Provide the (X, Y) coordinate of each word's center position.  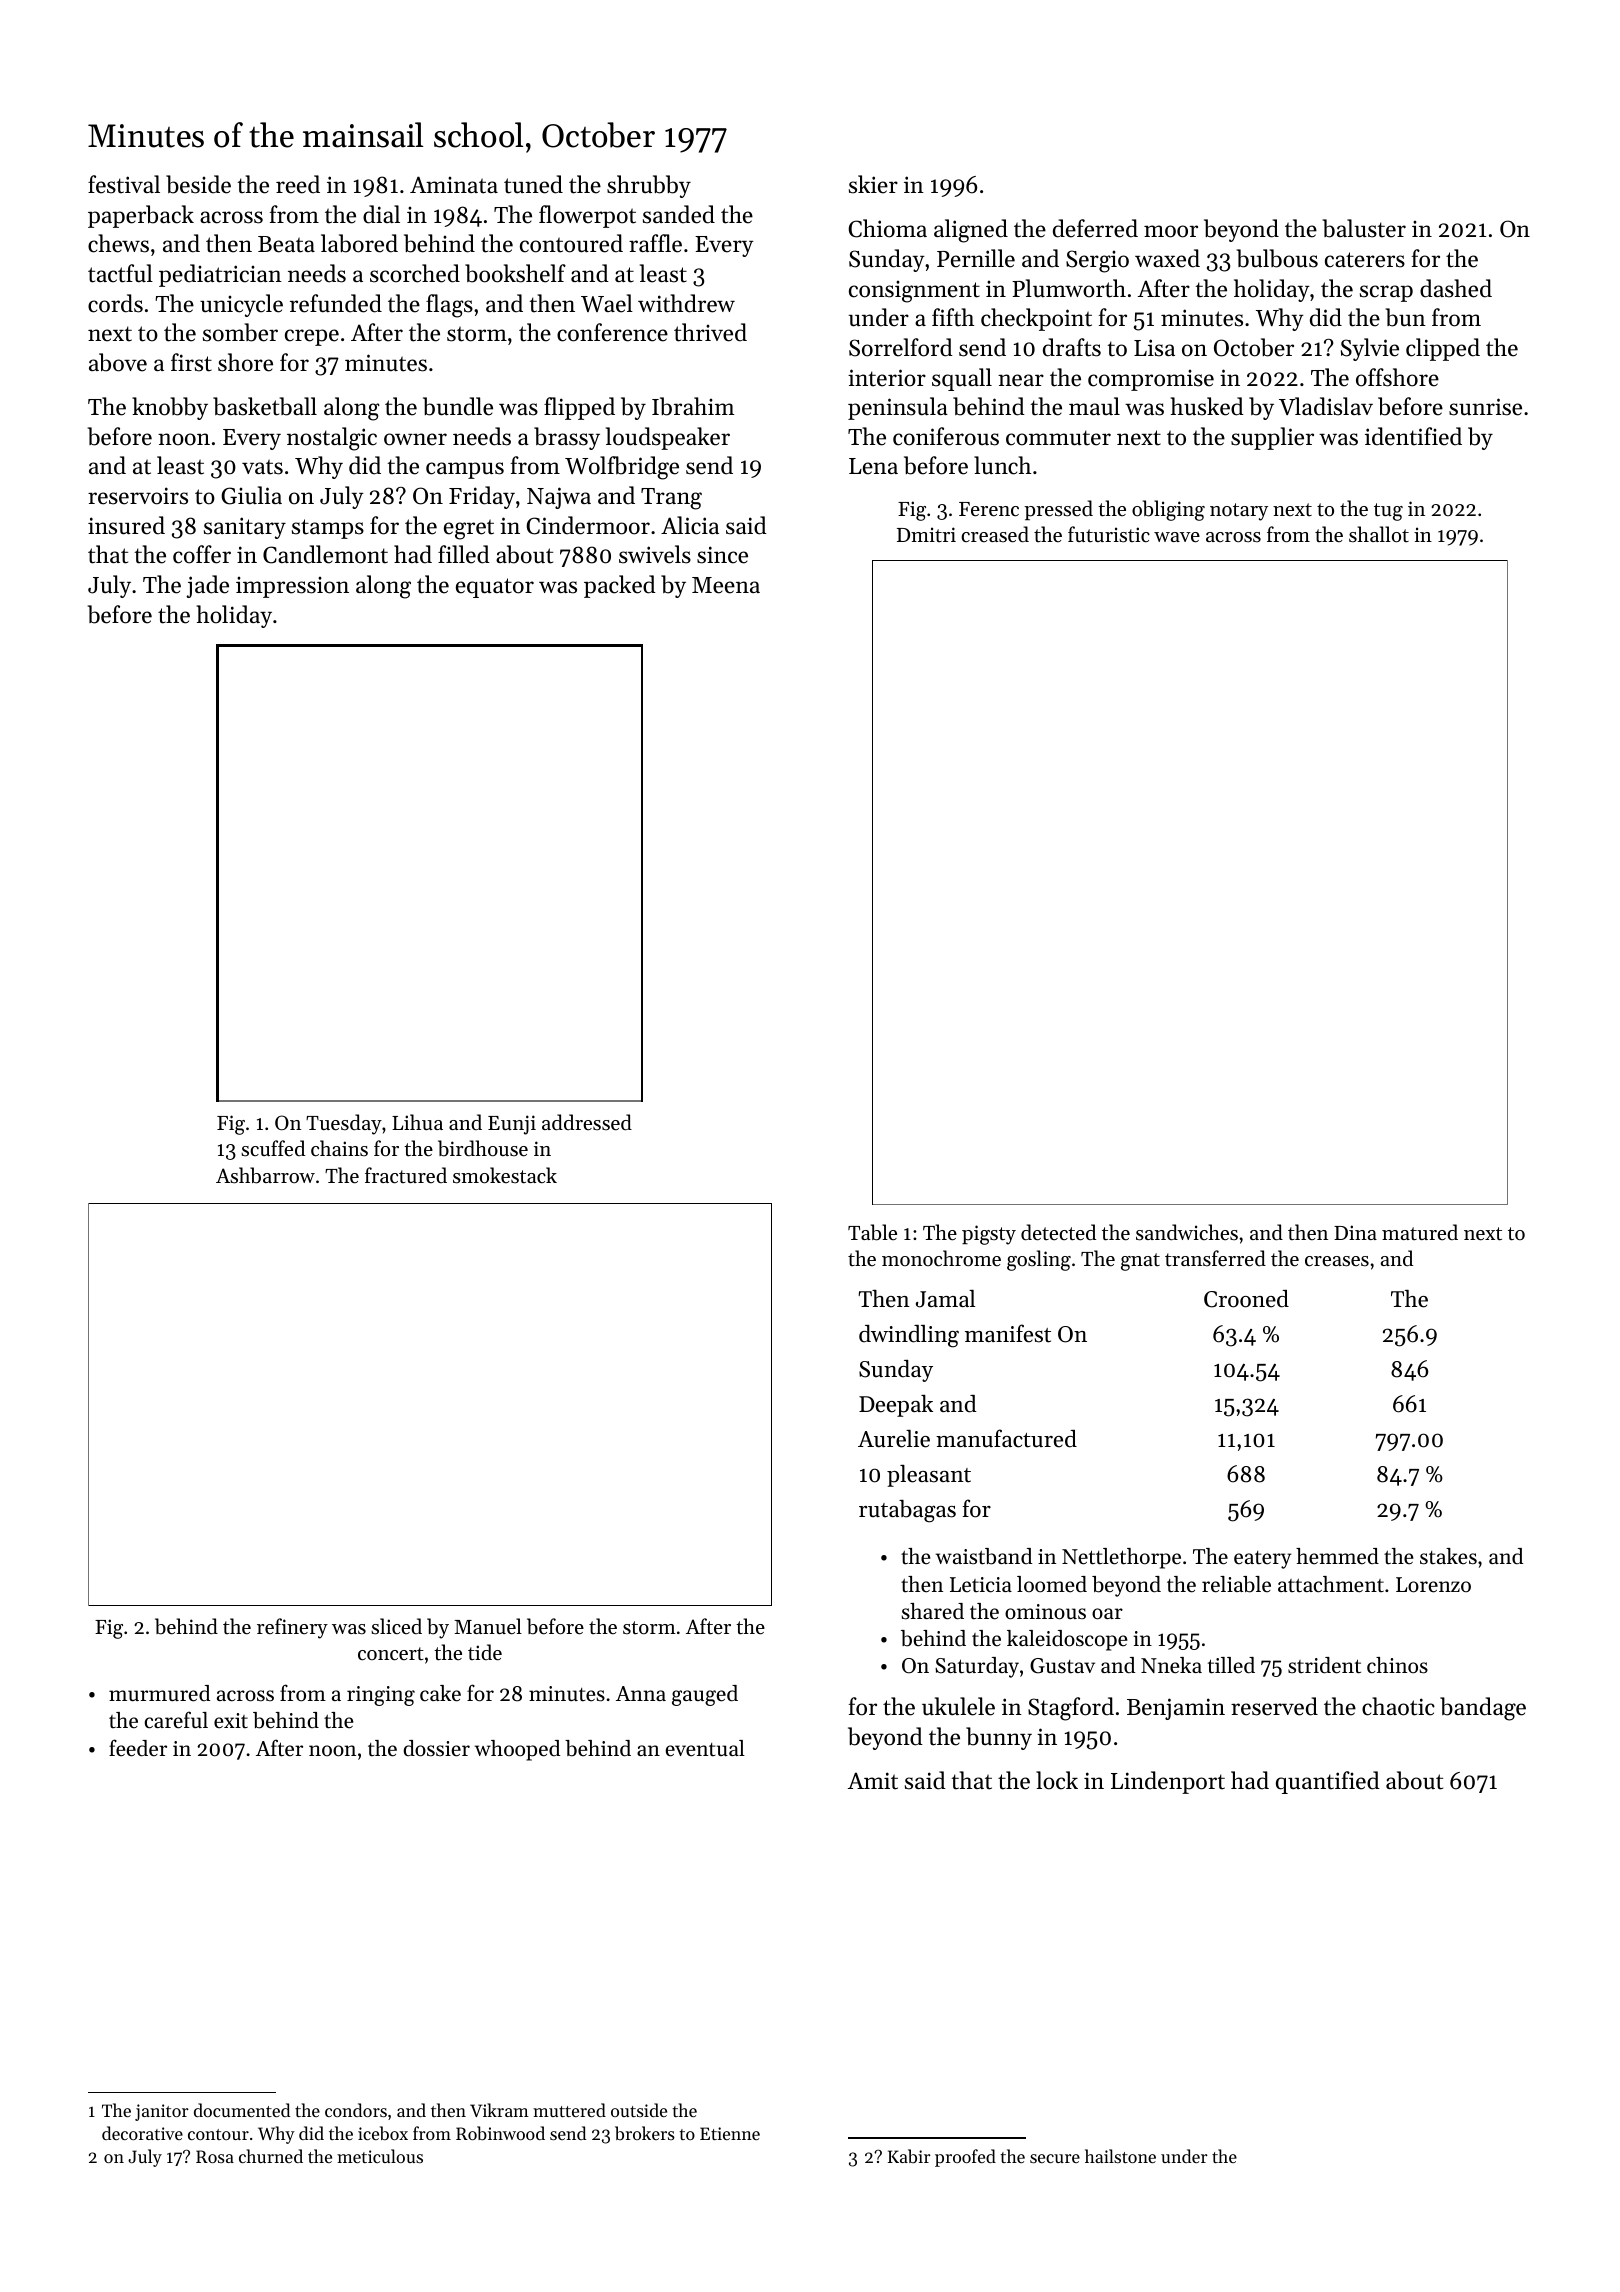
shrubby (649, 186)
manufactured (1006, 1438)
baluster (1364, 228)
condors (356, 2110)
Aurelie (894, 1439)
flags (449, 306)
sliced (396, 1626)
